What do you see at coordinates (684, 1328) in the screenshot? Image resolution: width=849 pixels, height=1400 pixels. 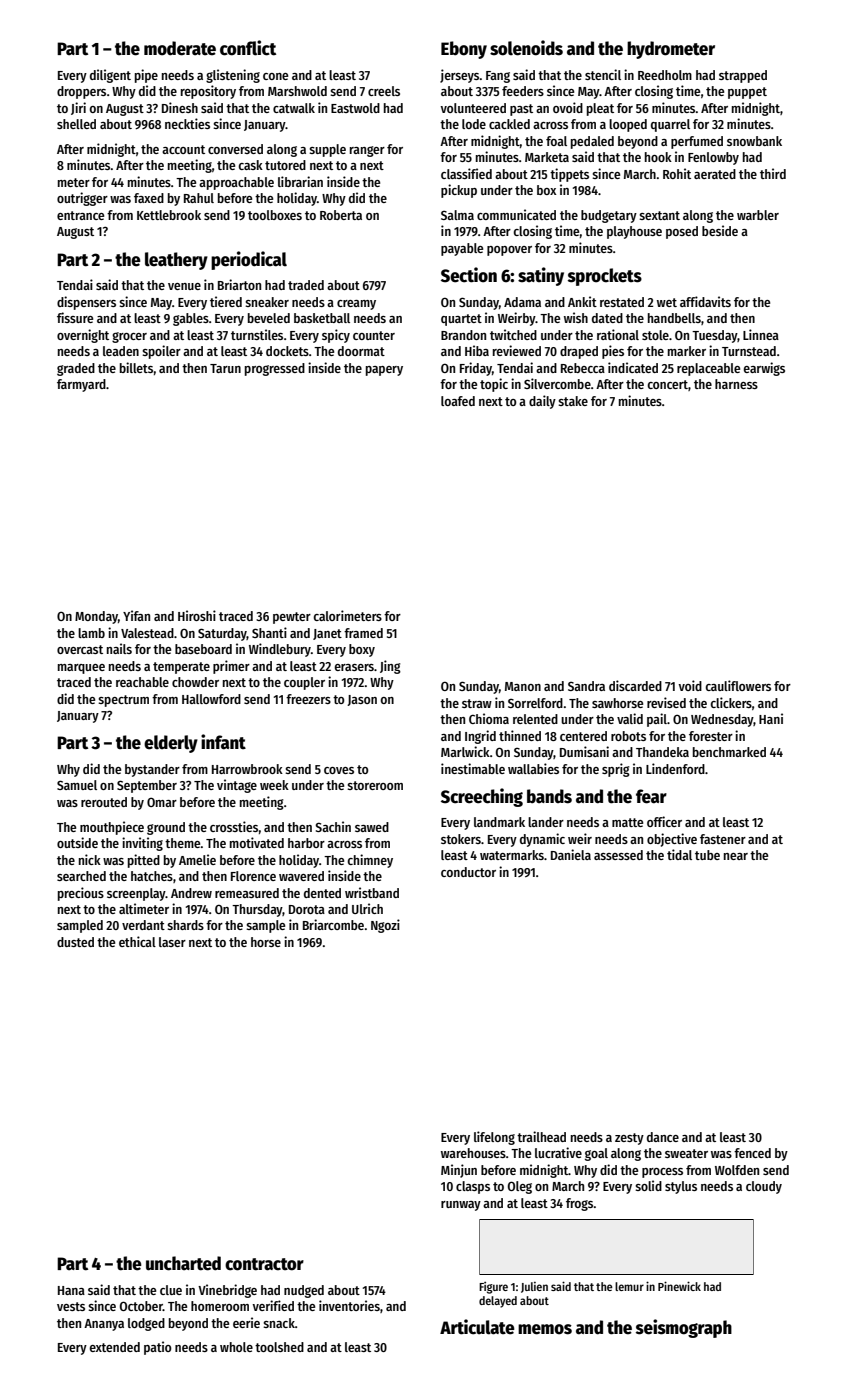 I see `seismograph` at bounding box center [684, 1328].
